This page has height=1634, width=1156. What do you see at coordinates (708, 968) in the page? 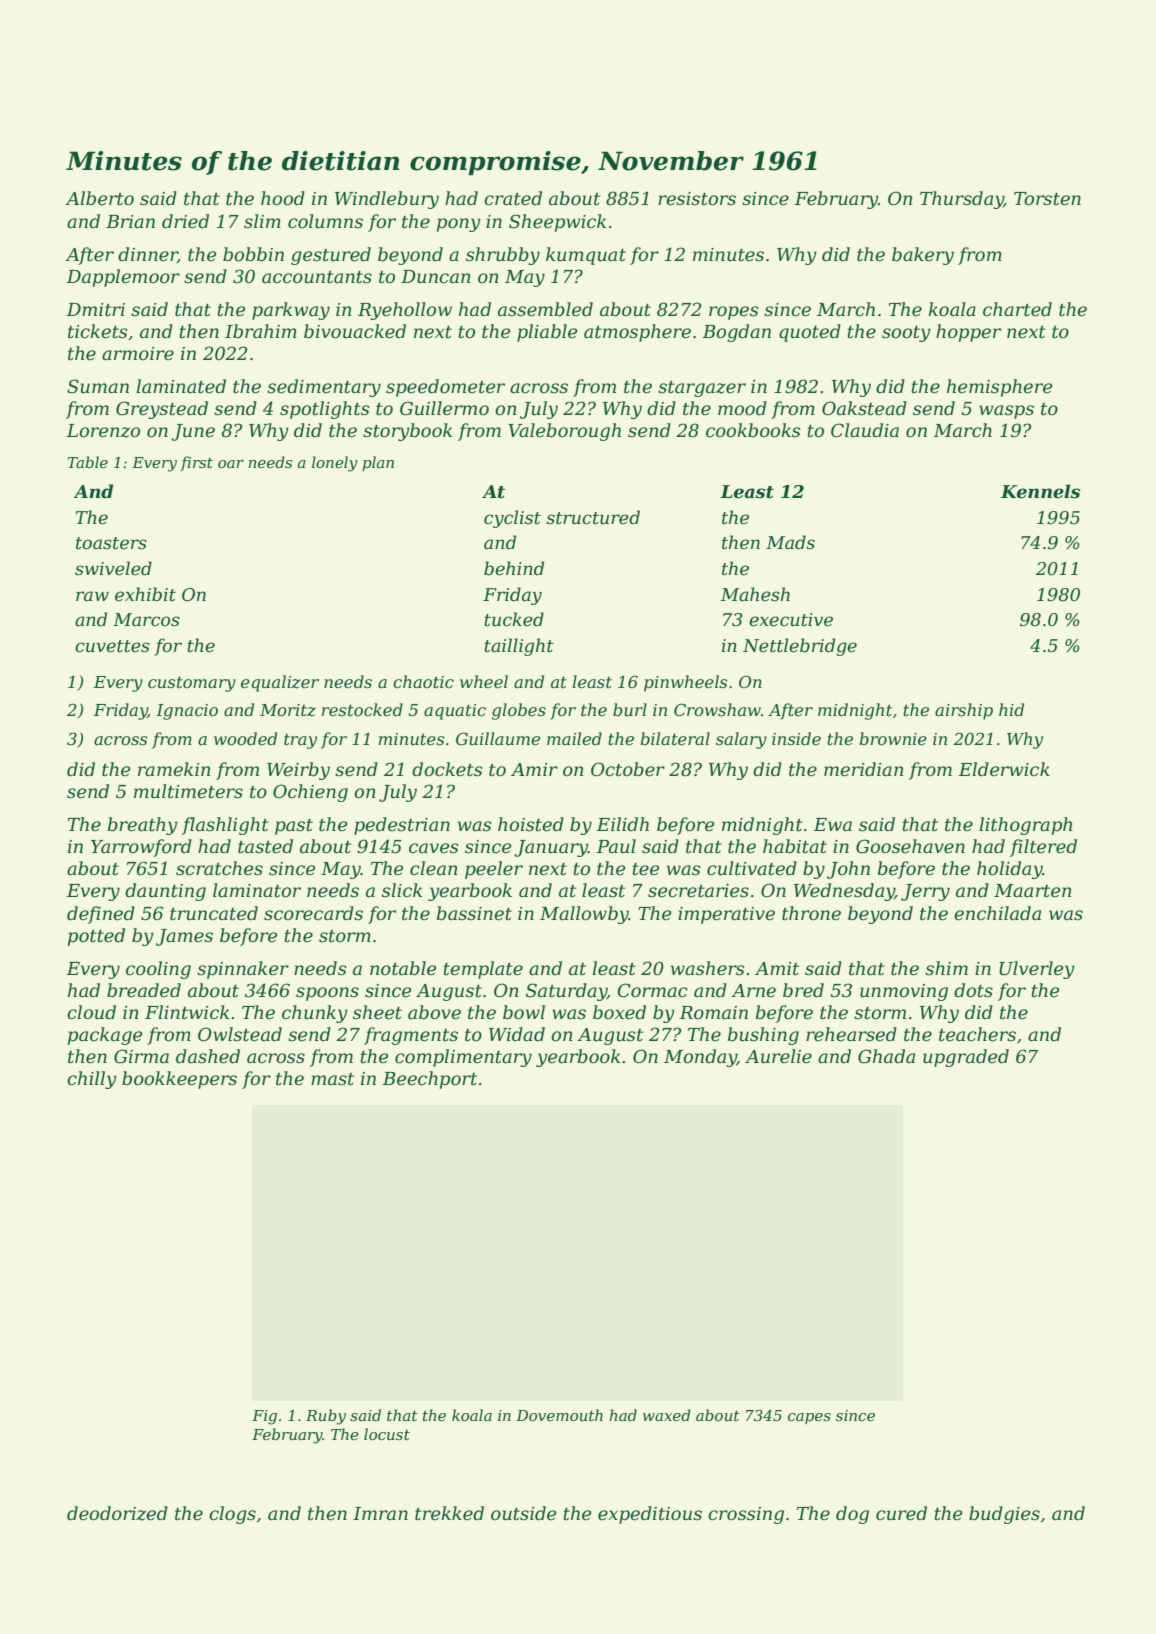
I see `washers` at bounding box center [708, 968].
